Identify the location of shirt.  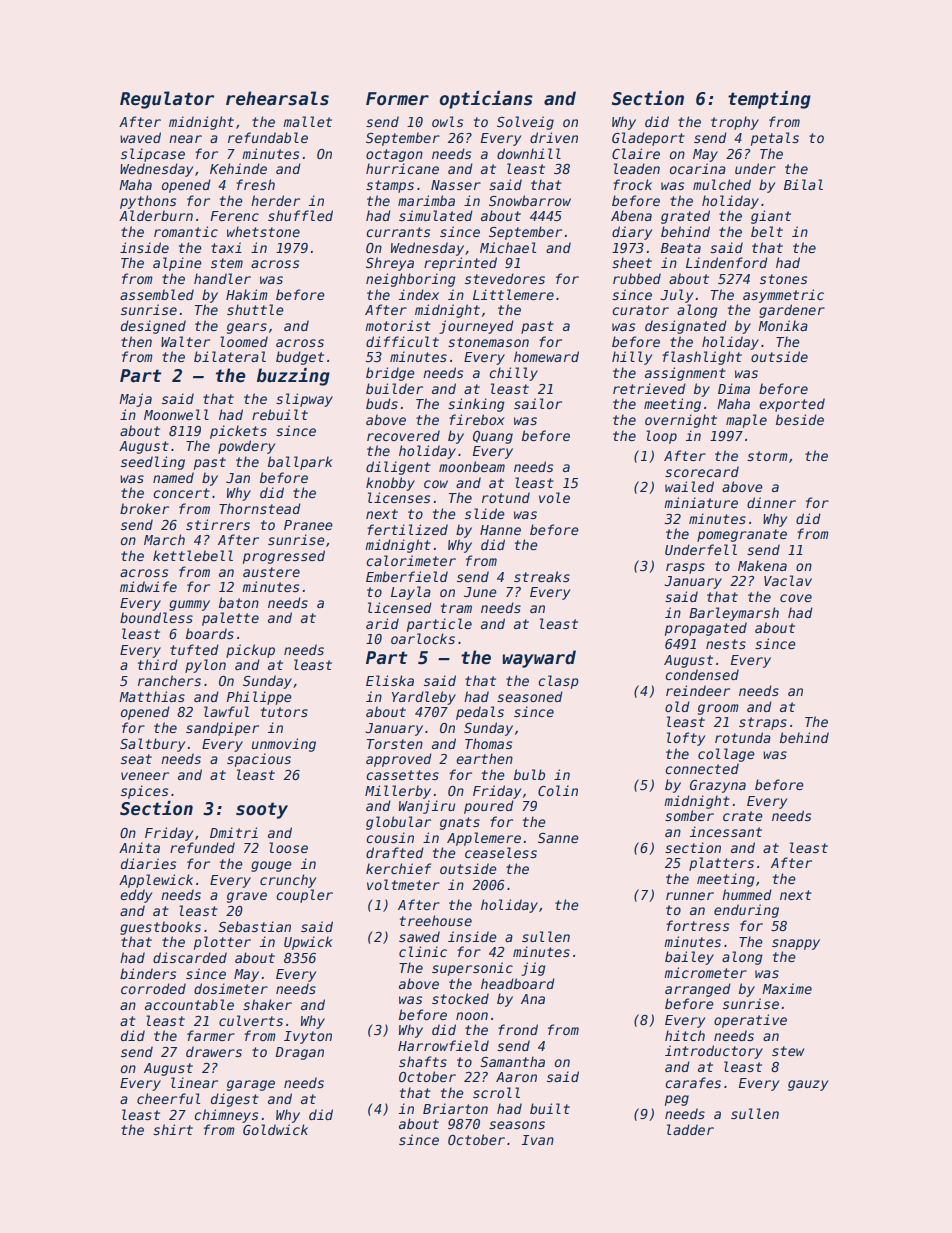
(173, 1129).
